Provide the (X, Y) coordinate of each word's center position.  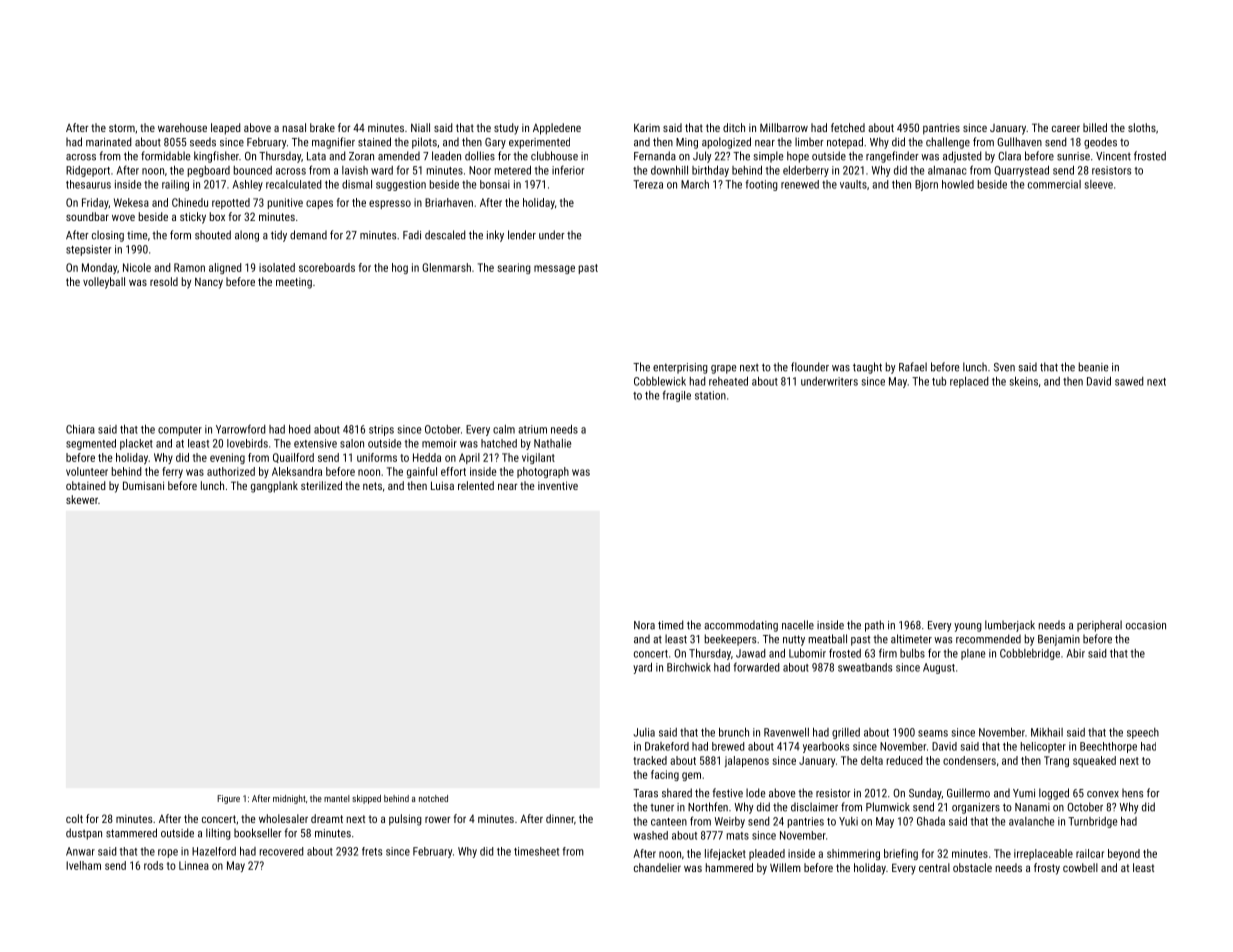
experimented (539, 143)
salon (352, 443)
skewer (82, 499)
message (554, 269)
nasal (294, 127)
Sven (1004, 367)
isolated (277, 267)
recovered (282, 851)
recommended (988, 639)
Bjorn (926, 185)
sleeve (1099, 184)
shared (677, 793)
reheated (728, 381)
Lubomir (807, 653)
